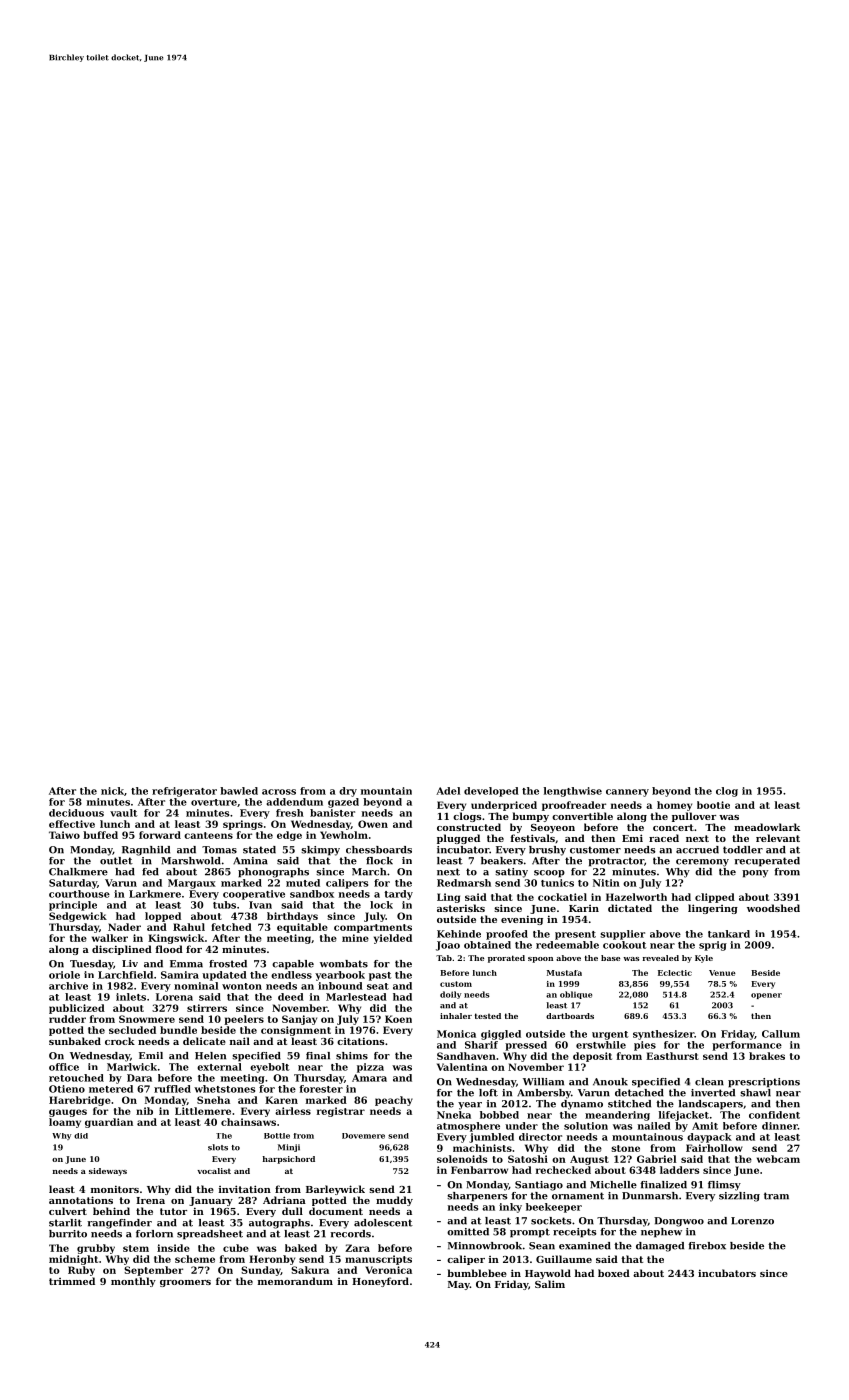 This image has height=1400, width=849. What do you see at coordinates (64, 835) in the image?
I see `Taiwo` at bounding box center [64, 835].
